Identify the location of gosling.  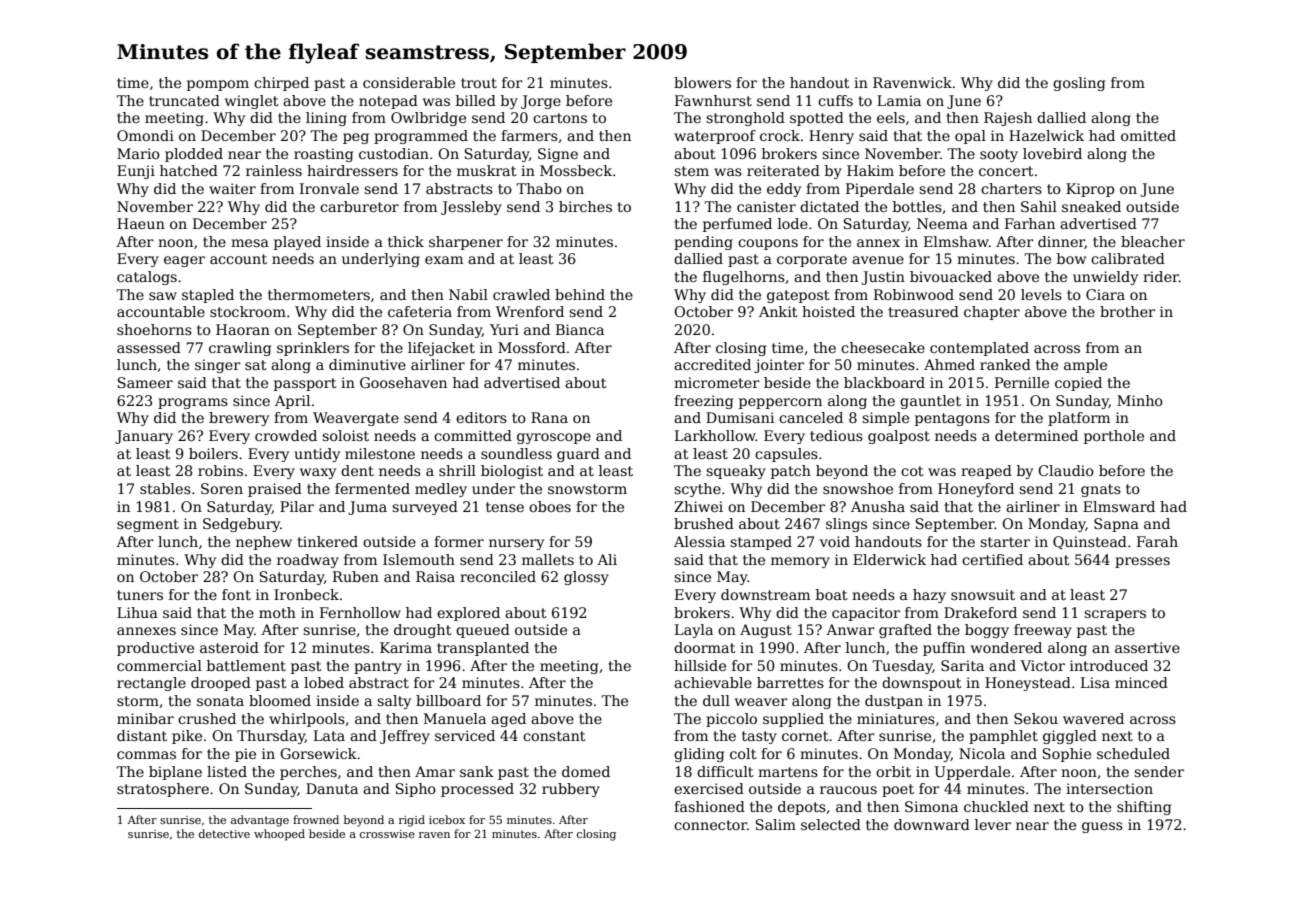
(1079, 84).
